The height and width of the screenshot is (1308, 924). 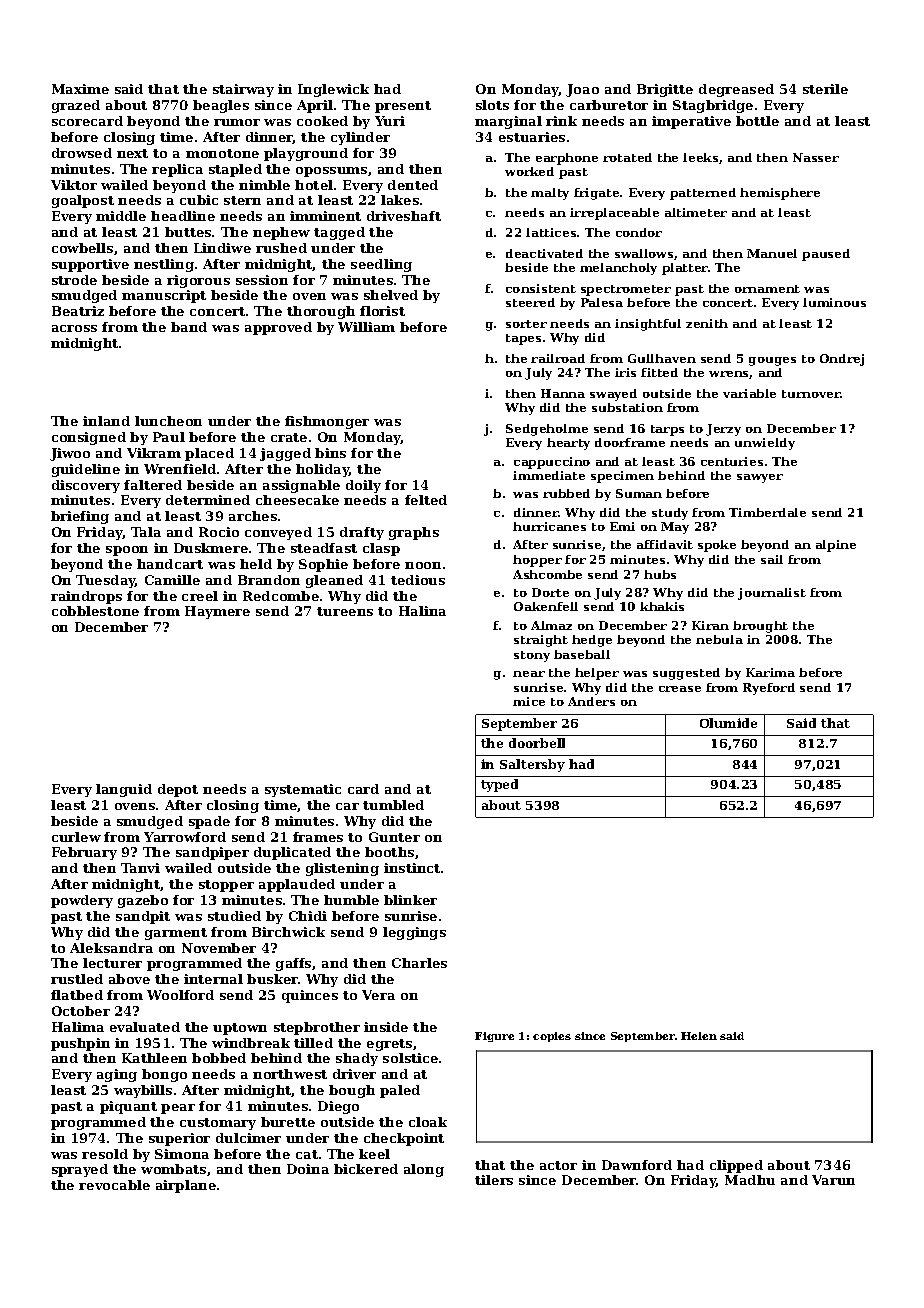 I want to click on leggings, so click(x=414, y=933).
